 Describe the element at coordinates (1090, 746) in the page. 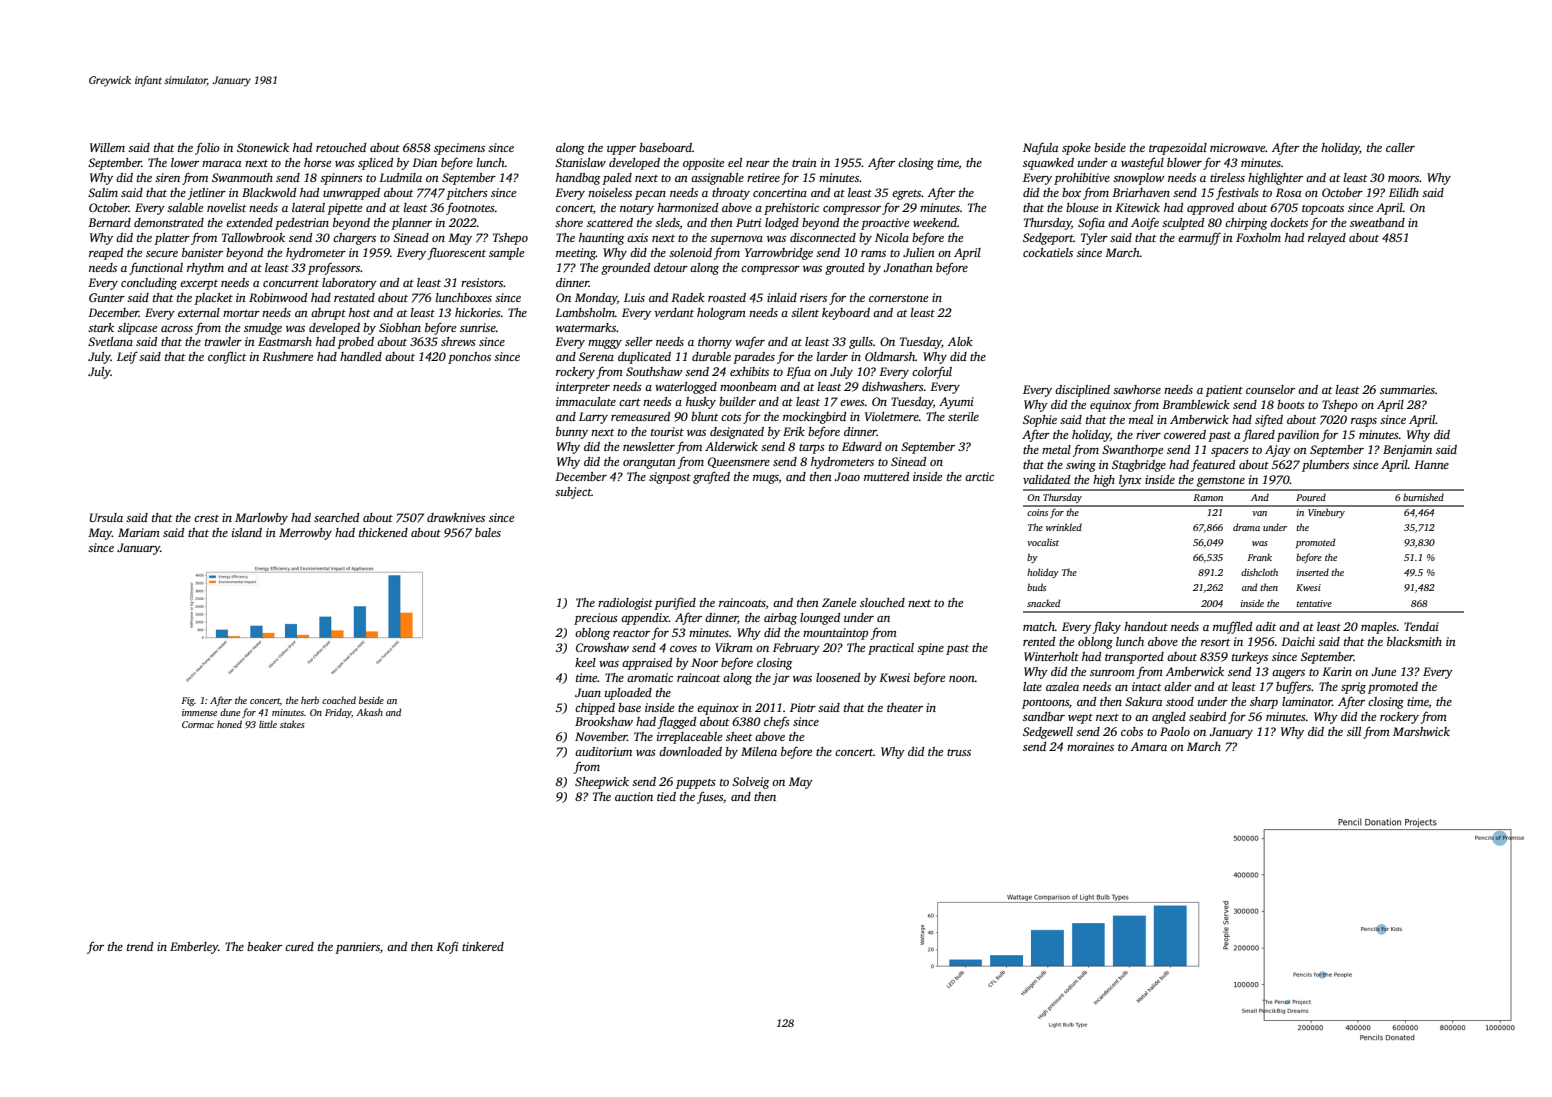

I see `moraines` at that location.
